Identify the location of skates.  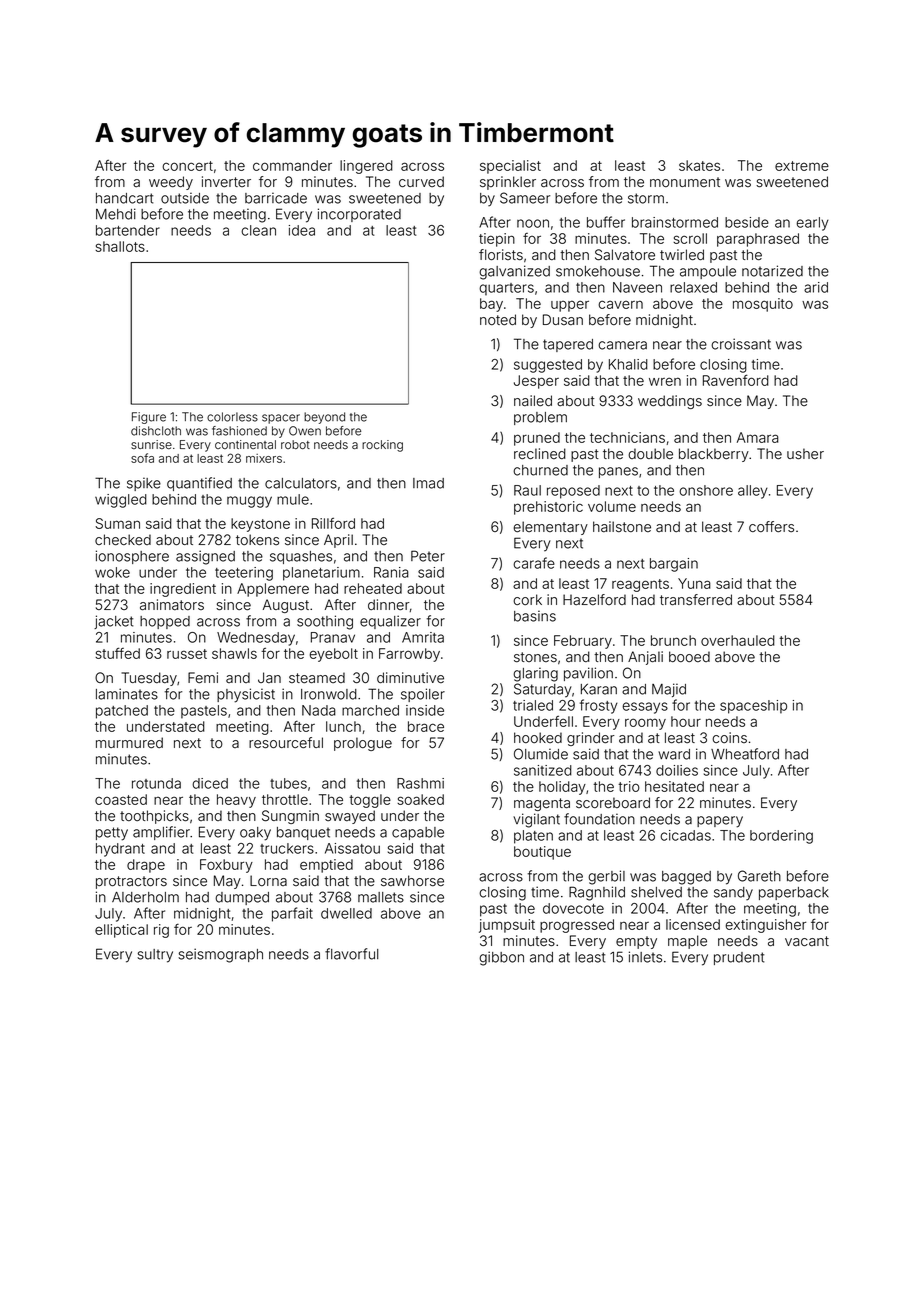
(699, 165).
